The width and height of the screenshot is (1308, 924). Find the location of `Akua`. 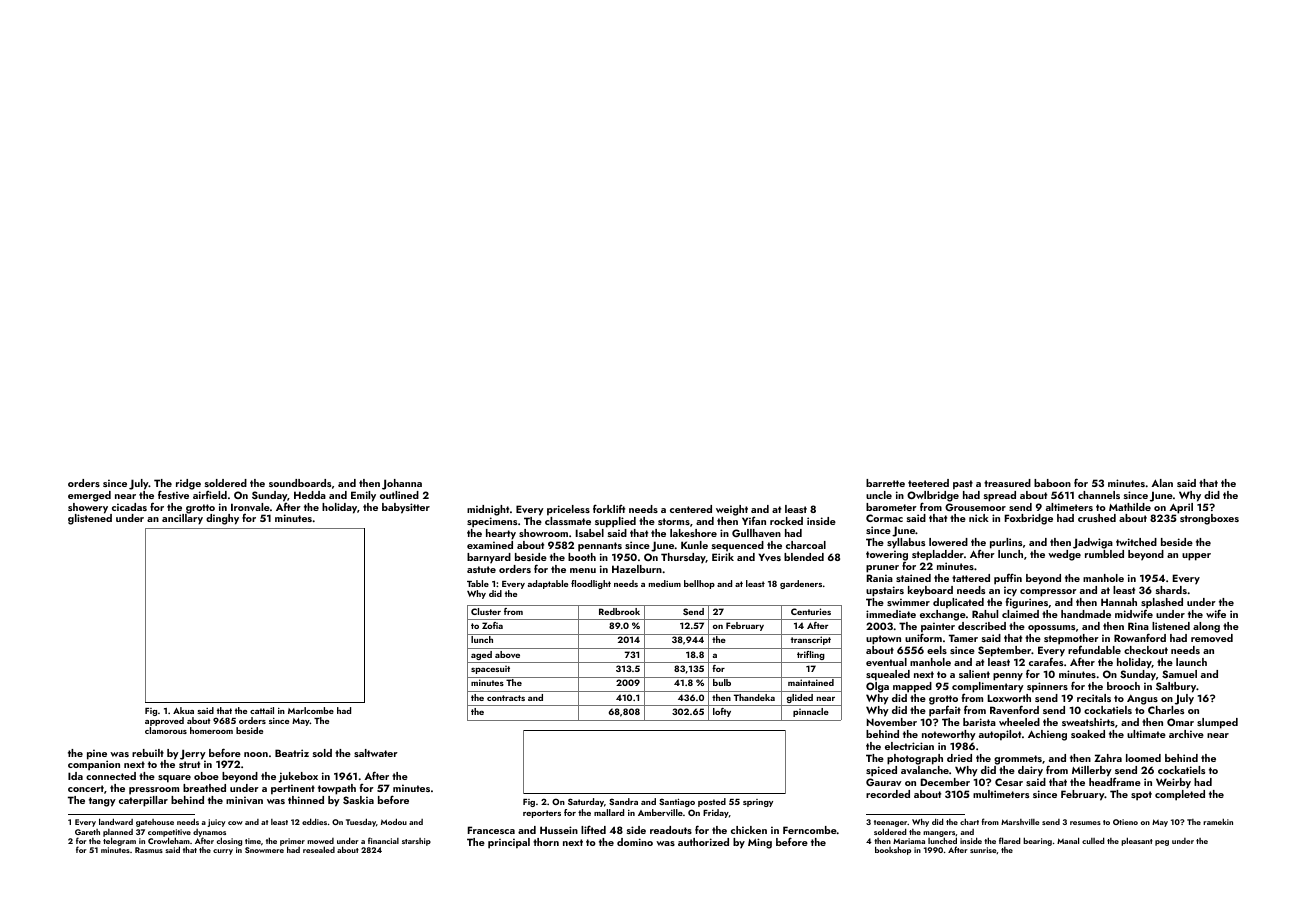

Akua is located at coordinates (183, 710).
